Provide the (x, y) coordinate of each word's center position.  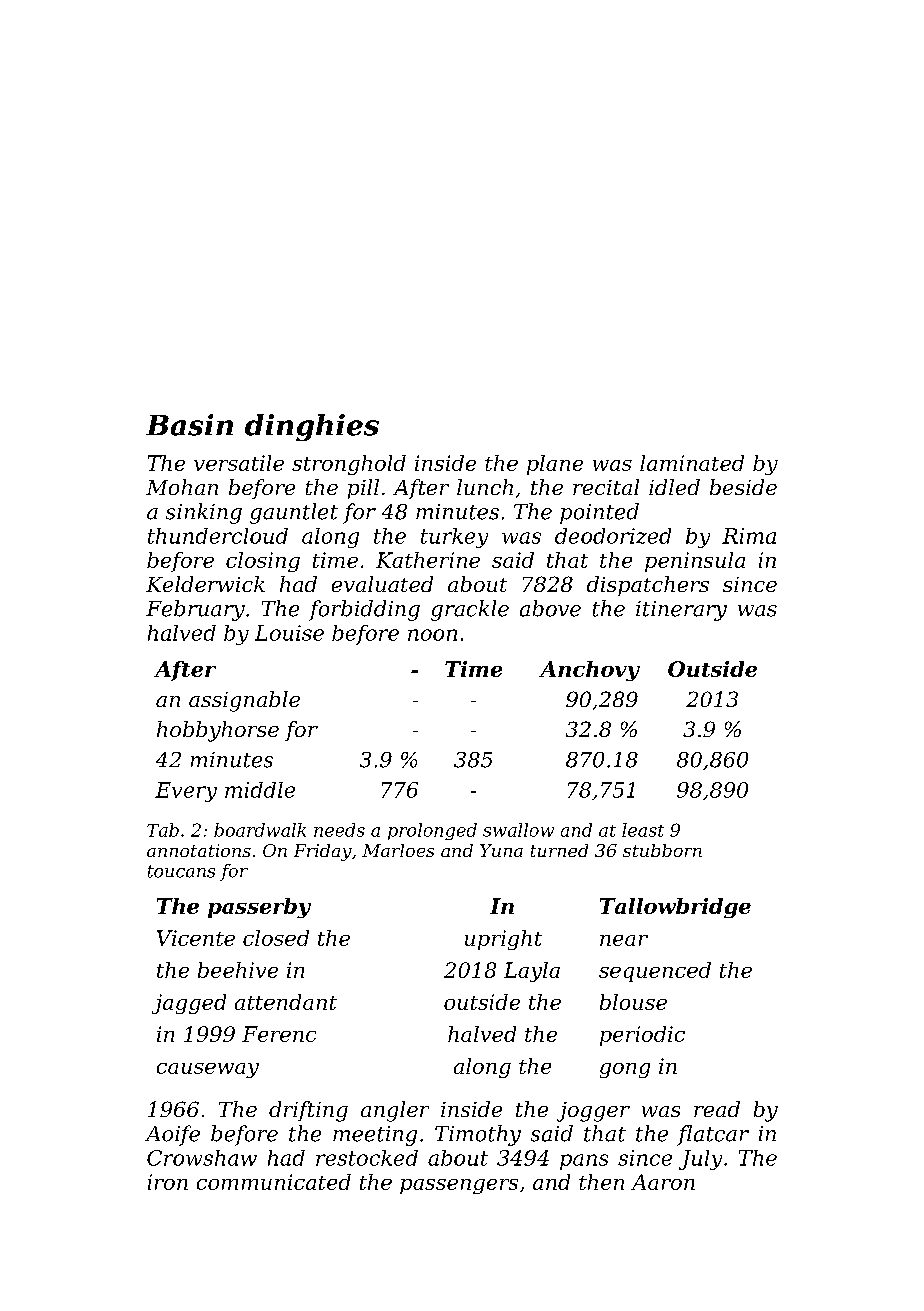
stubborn (662, 850)
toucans (181, 871)
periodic (642, 1036)
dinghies (312, 427)
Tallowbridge (675, 908)
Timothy (478, 1135)
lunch (485, 487)
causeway (208, 1070)
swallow (518, 830)
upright (503, 940)
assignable (244, 701)
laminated (692, 463)
